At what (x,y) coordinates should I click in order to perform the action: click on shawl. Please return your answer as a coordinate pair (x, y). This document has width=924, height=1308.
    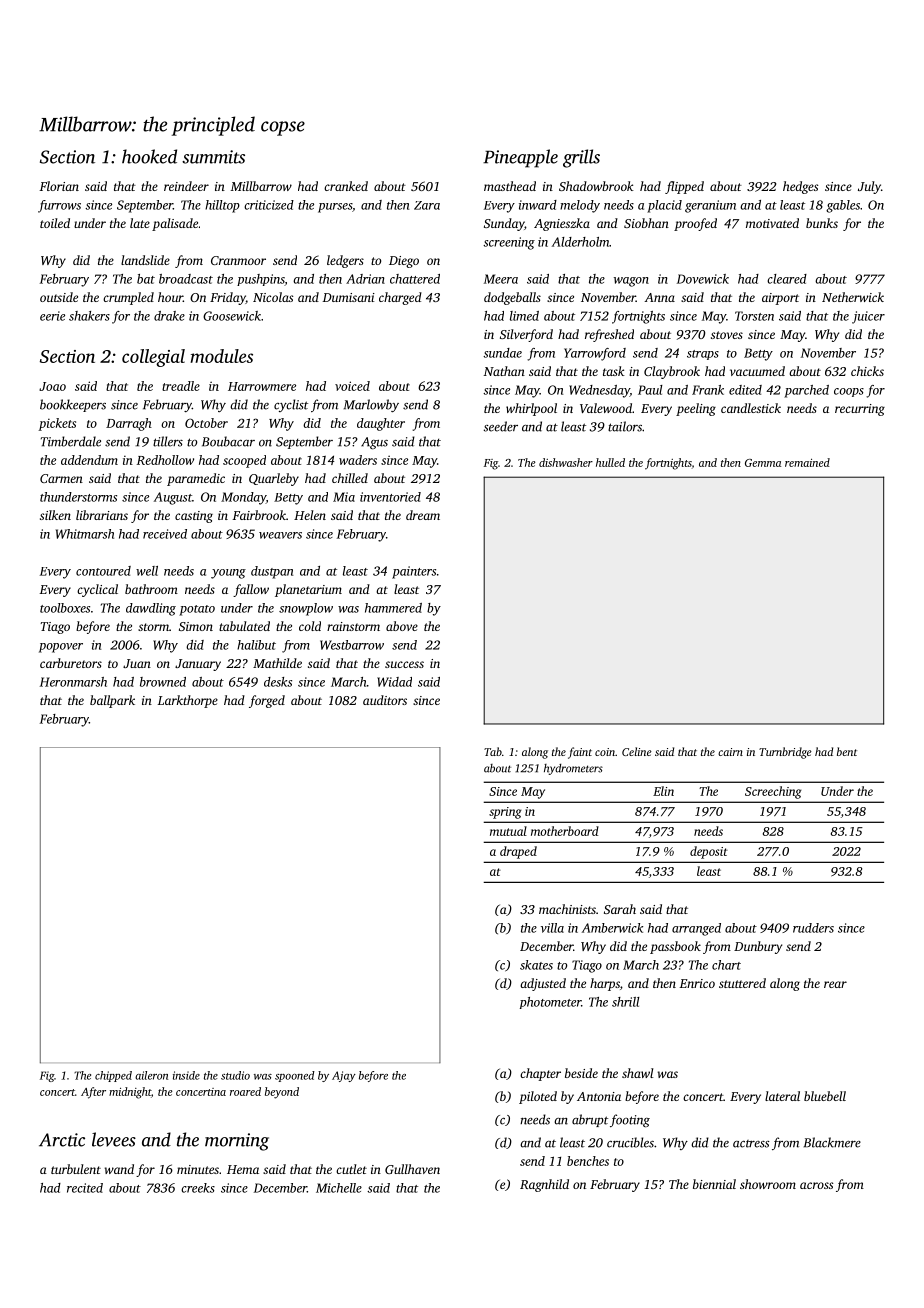
    Looking at the image, I should click on (637, 1073).
